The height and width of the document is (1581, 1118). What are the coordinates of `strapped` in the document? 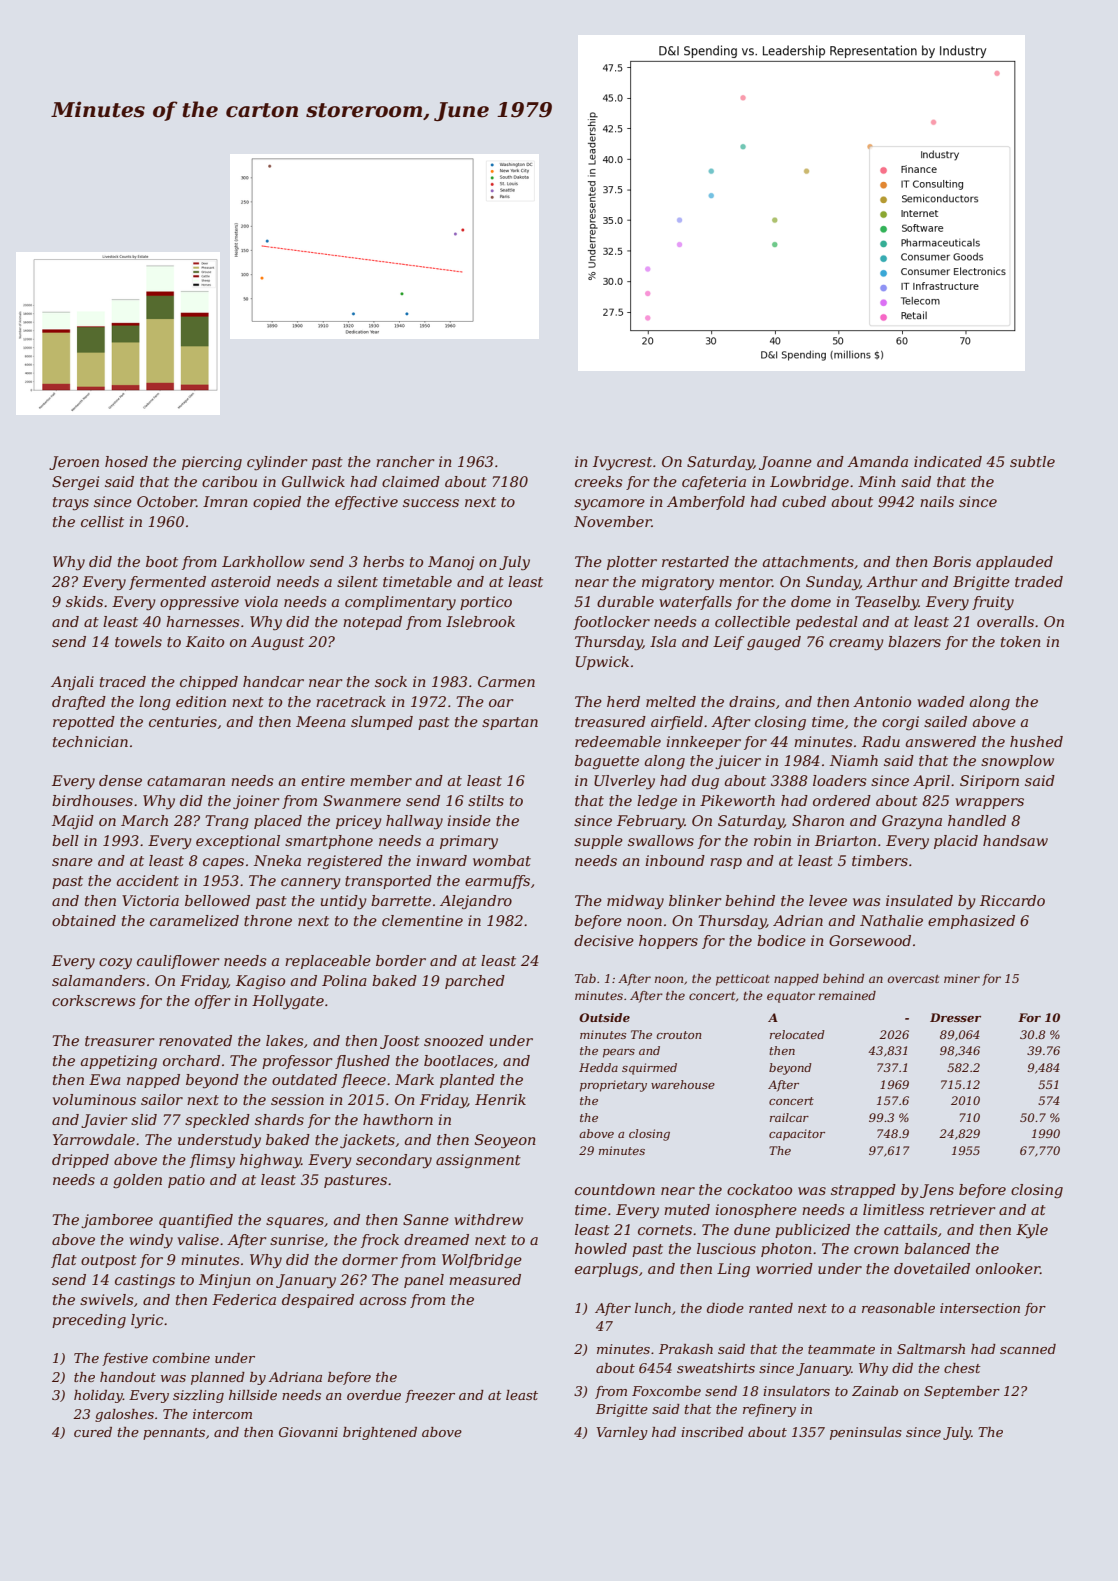 It's located at (863, 1191).
